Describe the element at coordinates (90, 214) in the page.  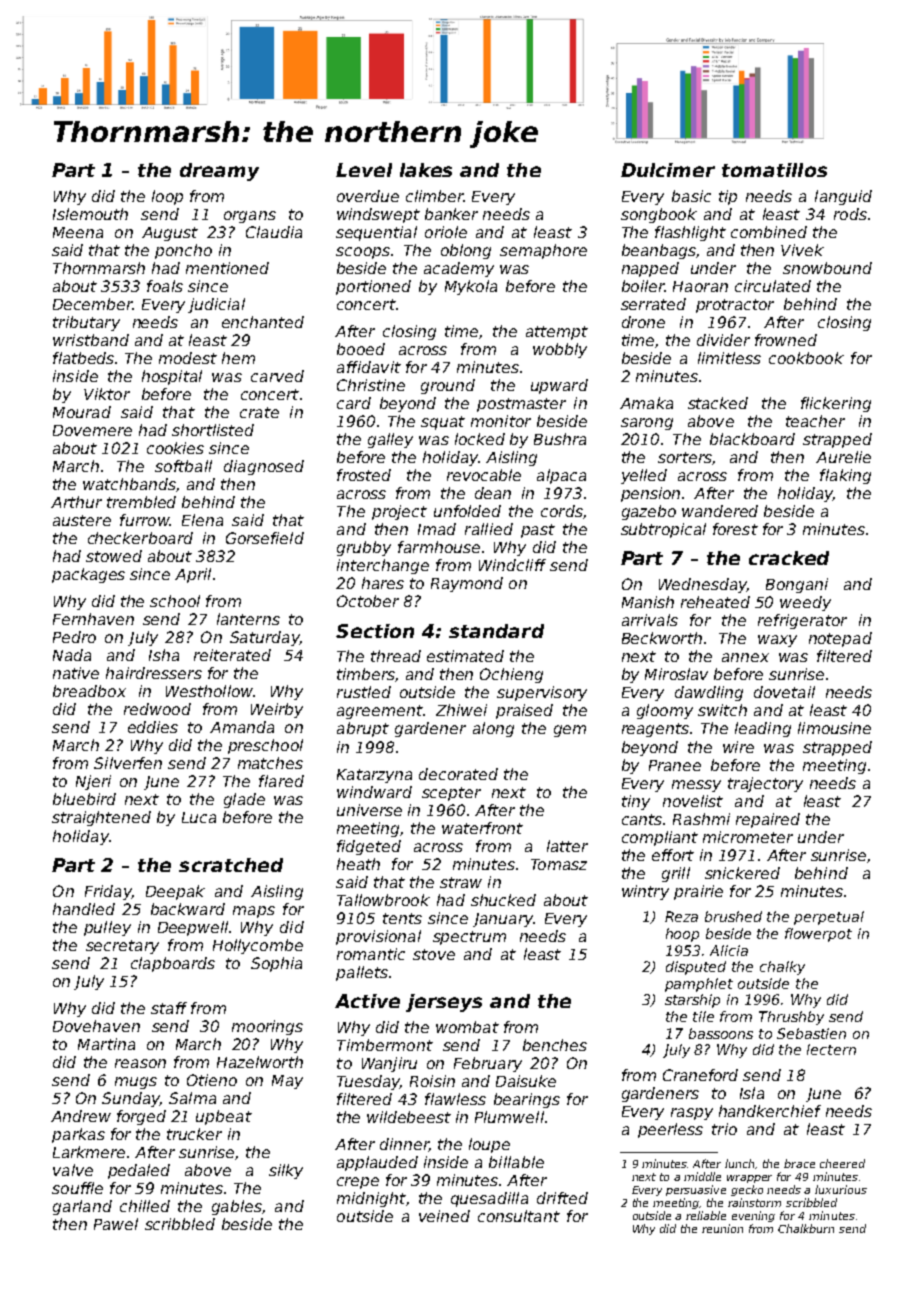
I see `Islemouth` at that location.
